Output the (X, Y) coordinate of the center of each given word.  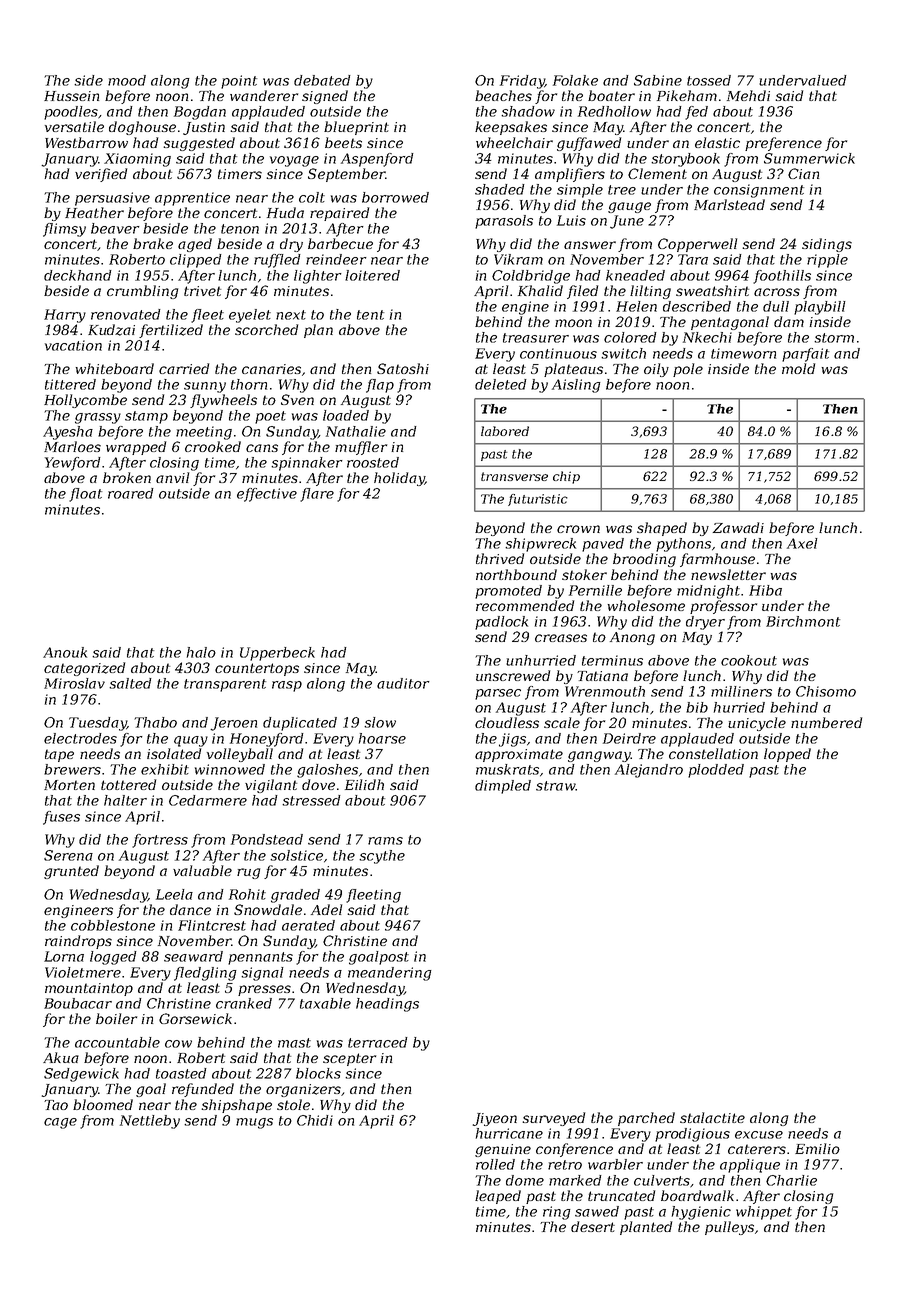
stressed (311, 800)
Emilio (817, 1148)
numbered (826, 722)
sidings (827, 245)
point (239, 82)
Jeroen (233, 724)
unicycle (757, 724)
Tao (56, 1105)
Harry (65, 316)
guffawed (589, 144)
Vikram (518, 259)
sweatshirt (712, 290)
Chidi (315, 1120)
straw (555, 786)
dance (190, 909)
